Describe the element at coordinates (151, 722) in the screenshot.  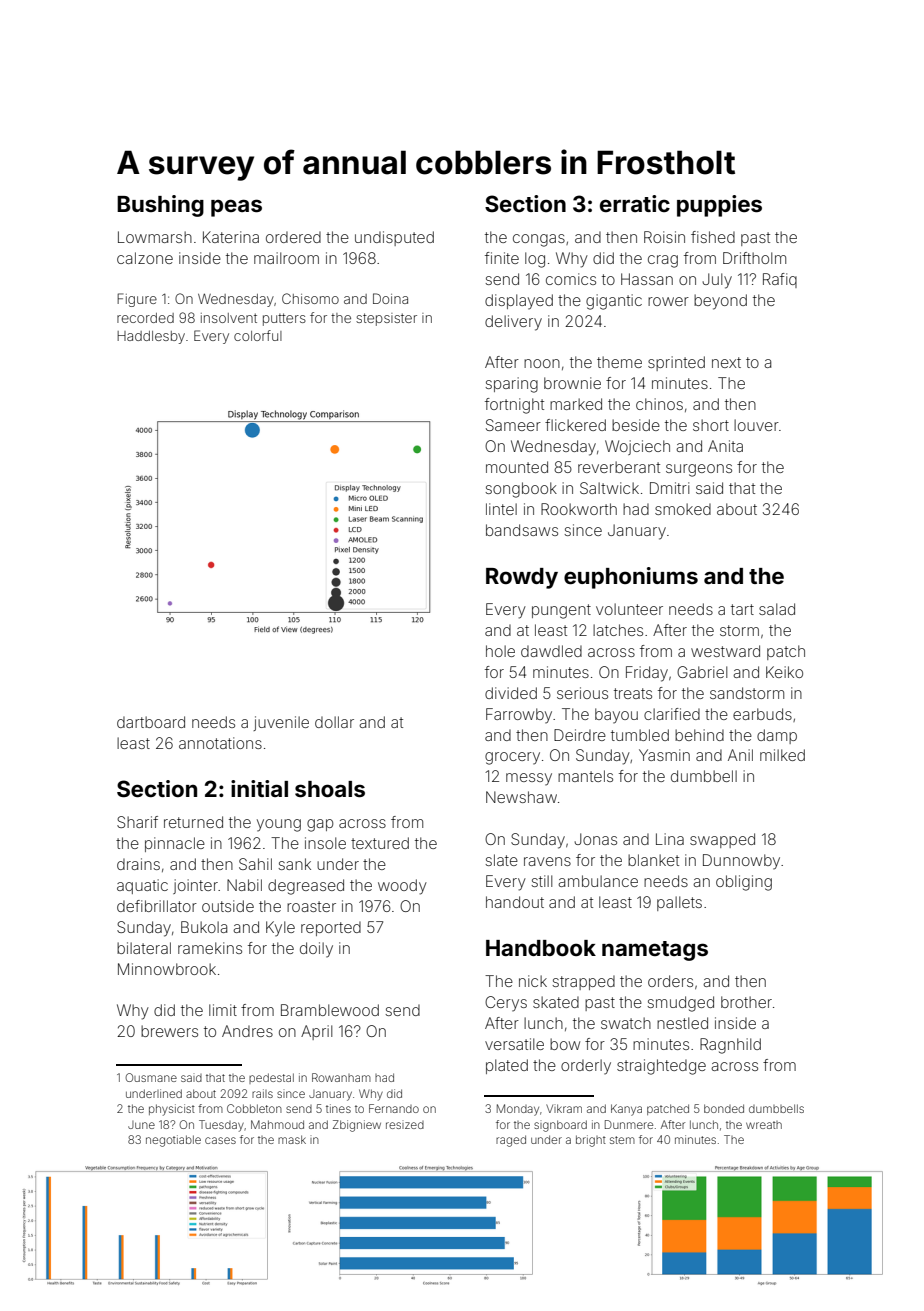
I see `dartboard` at that location.
